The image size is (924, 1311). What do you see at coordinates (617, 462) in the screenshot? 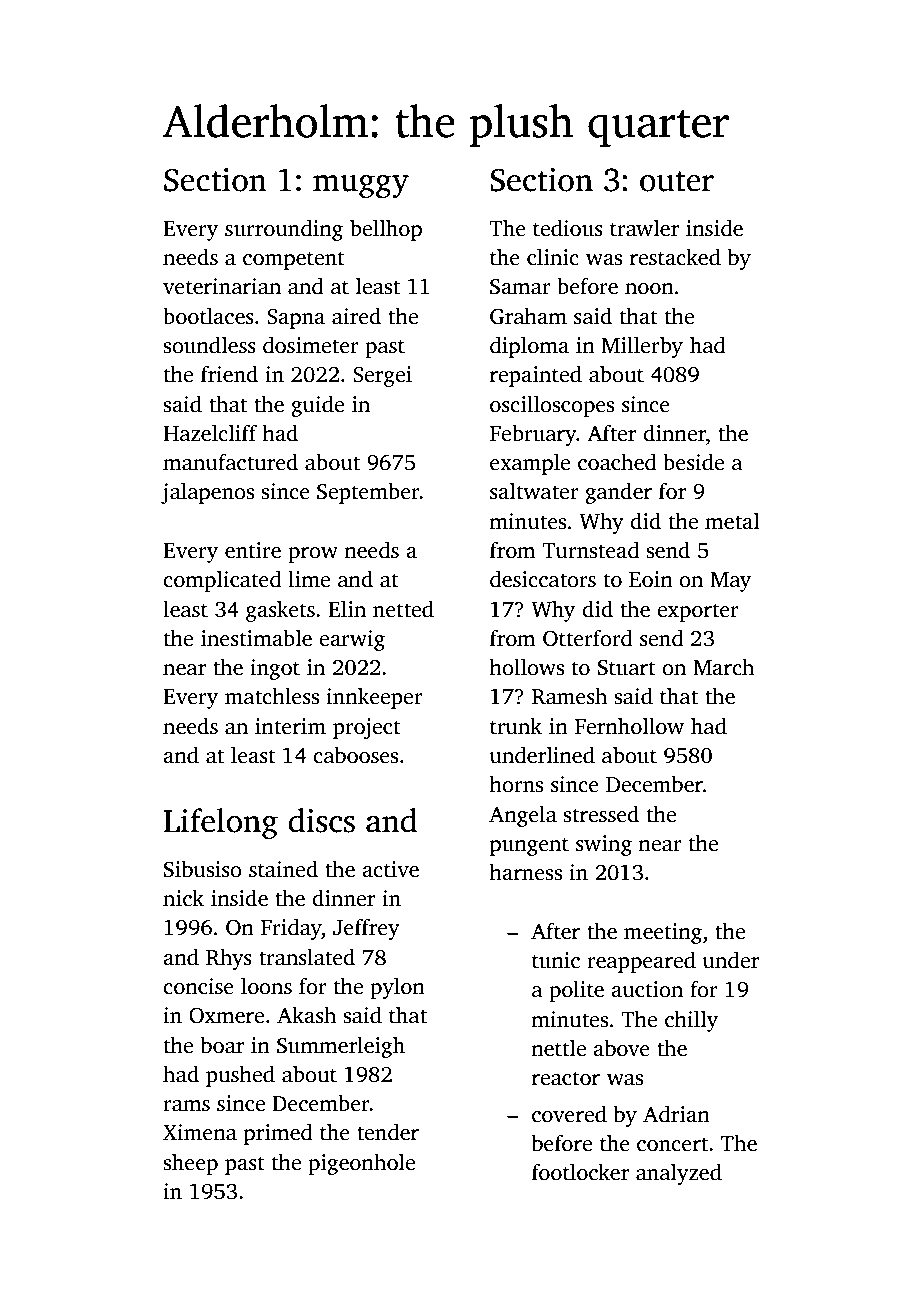
I see `coached` at bounding box center [617, 462].
